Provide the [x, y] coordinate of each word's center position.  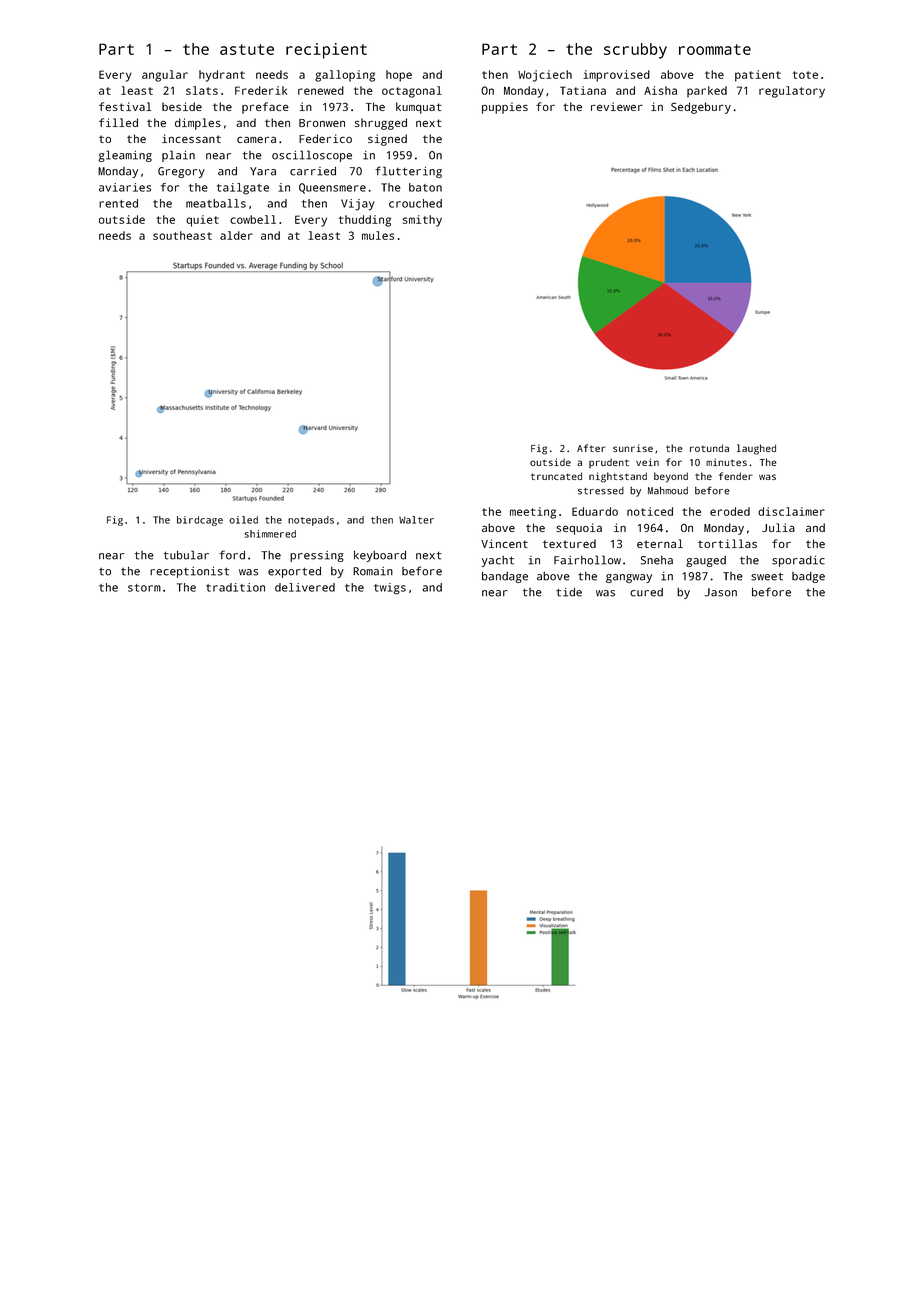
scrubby [635, 51]
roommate [715, 49]
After [591, 448]
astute [247, 49]
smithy [422, 221]
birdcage [200, 521]
